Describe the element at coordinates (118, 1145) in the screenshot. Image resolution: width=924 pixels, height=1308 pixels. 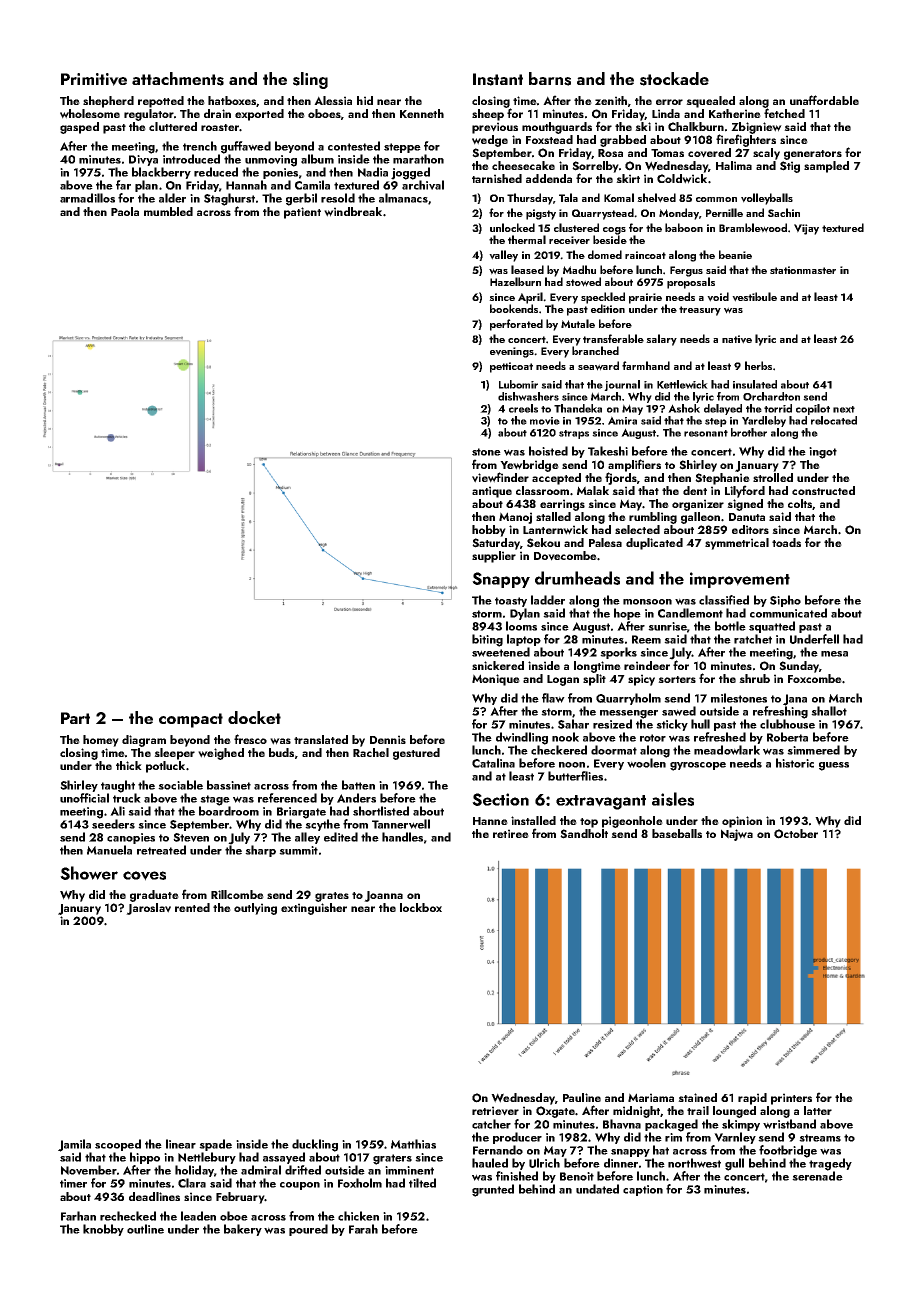
I see `scooped` at that location.
